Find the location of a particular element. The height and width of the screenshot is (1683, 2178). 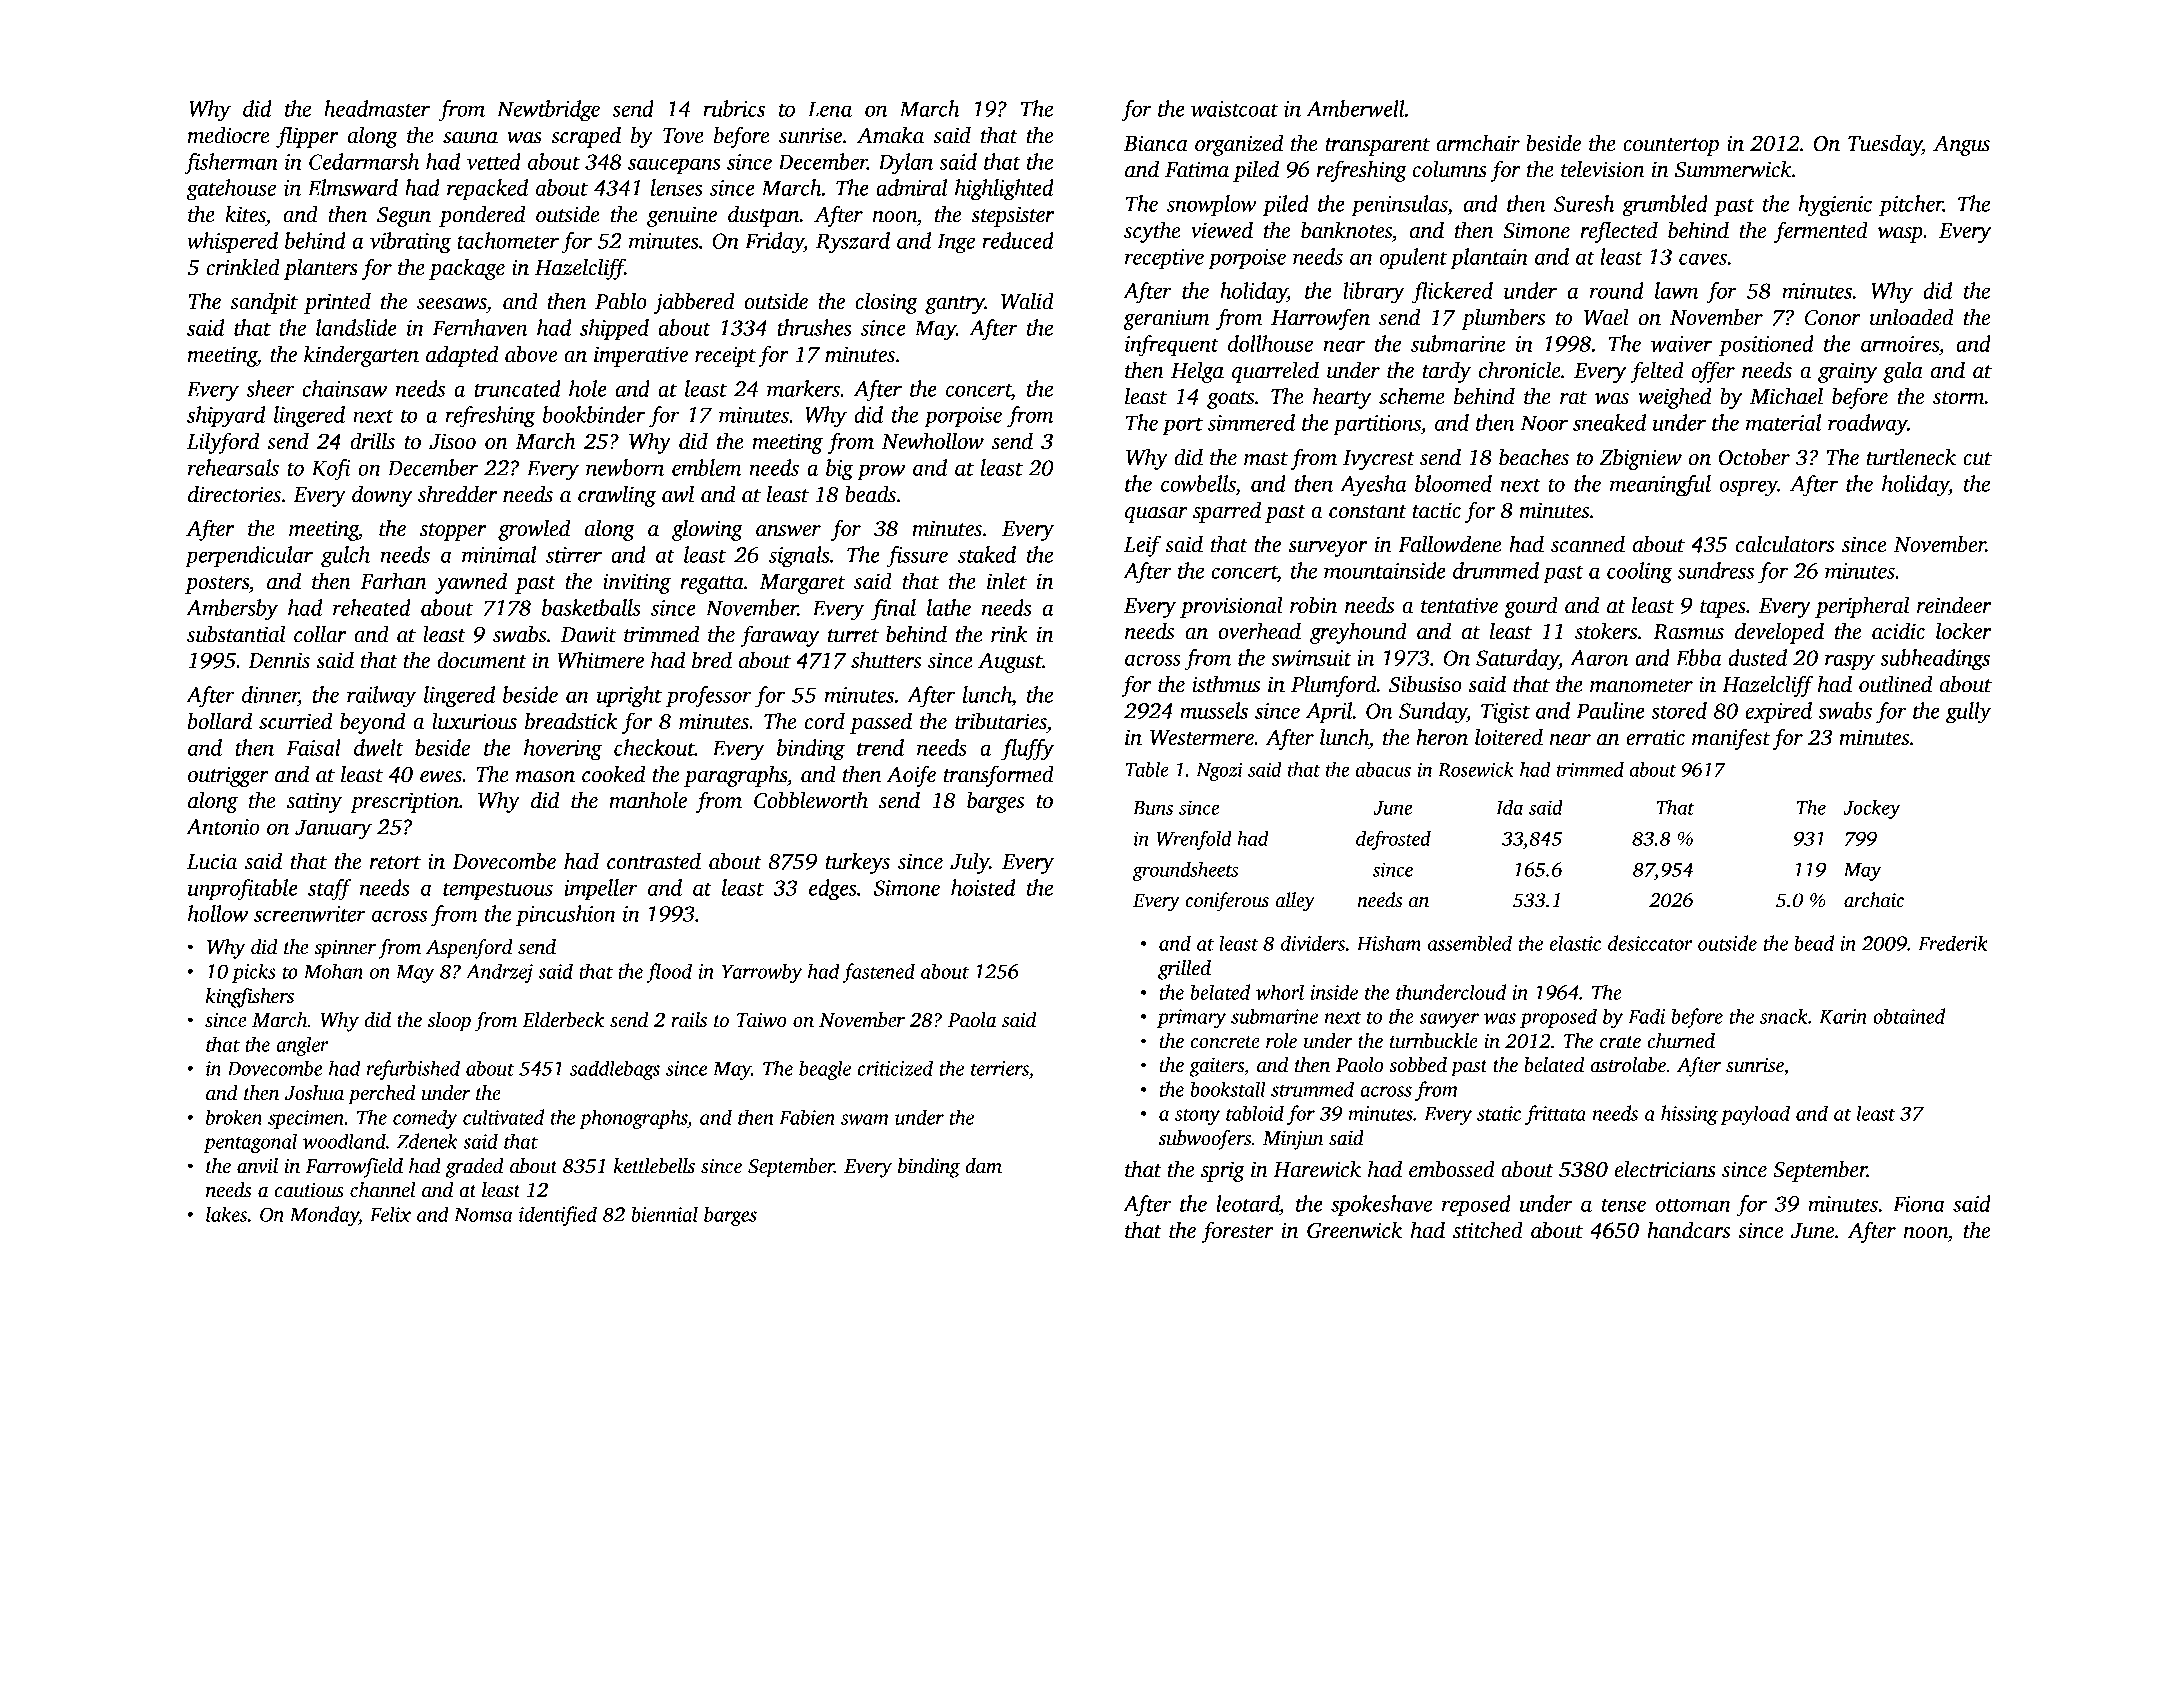

identified is located at coordinates (558, 1216).
